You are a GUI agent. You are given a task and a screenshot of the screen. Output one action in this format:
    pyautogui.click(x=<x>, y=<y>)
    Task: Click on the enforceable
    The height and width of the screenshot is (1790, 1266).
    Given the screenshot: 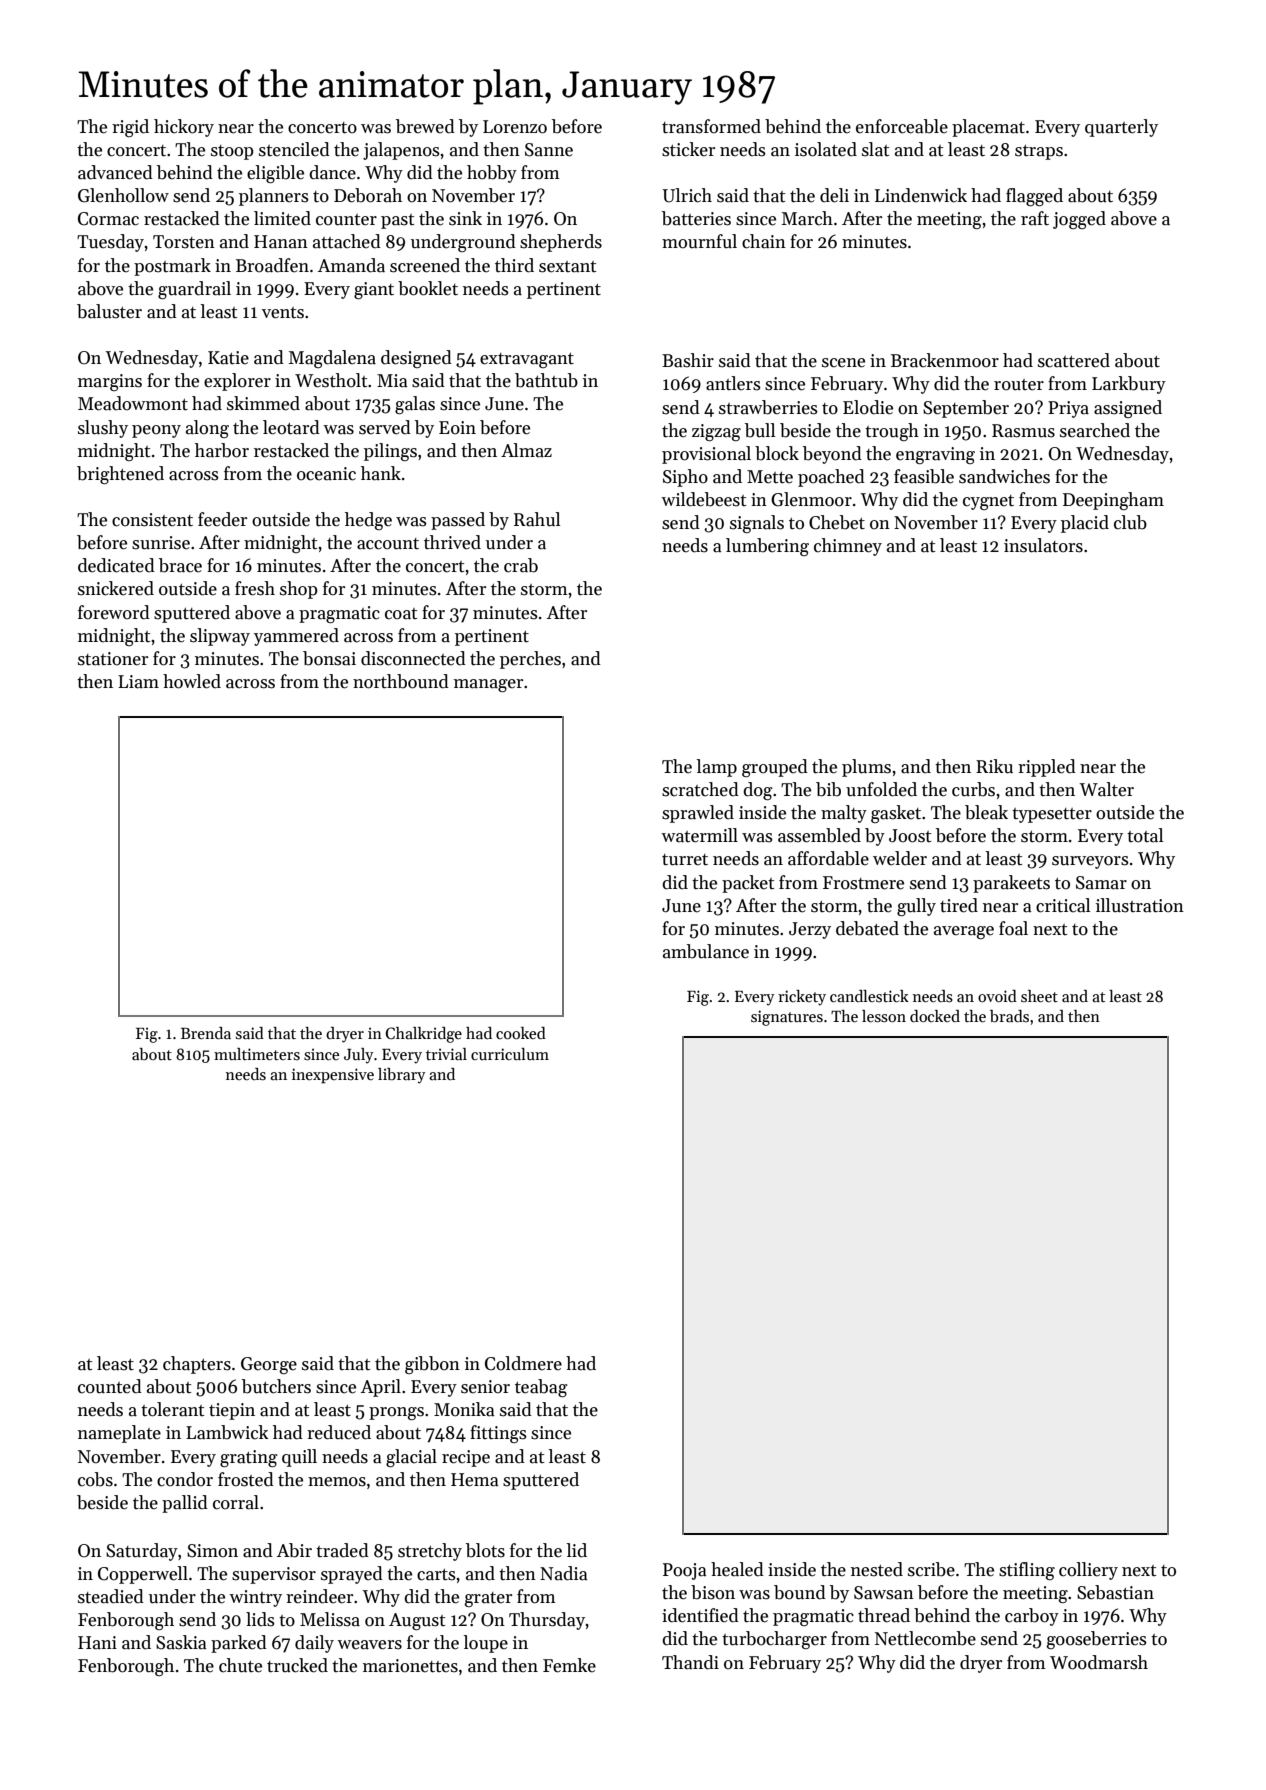 What is the action you would take?
    pyautogui.click(x=902, y=126)
